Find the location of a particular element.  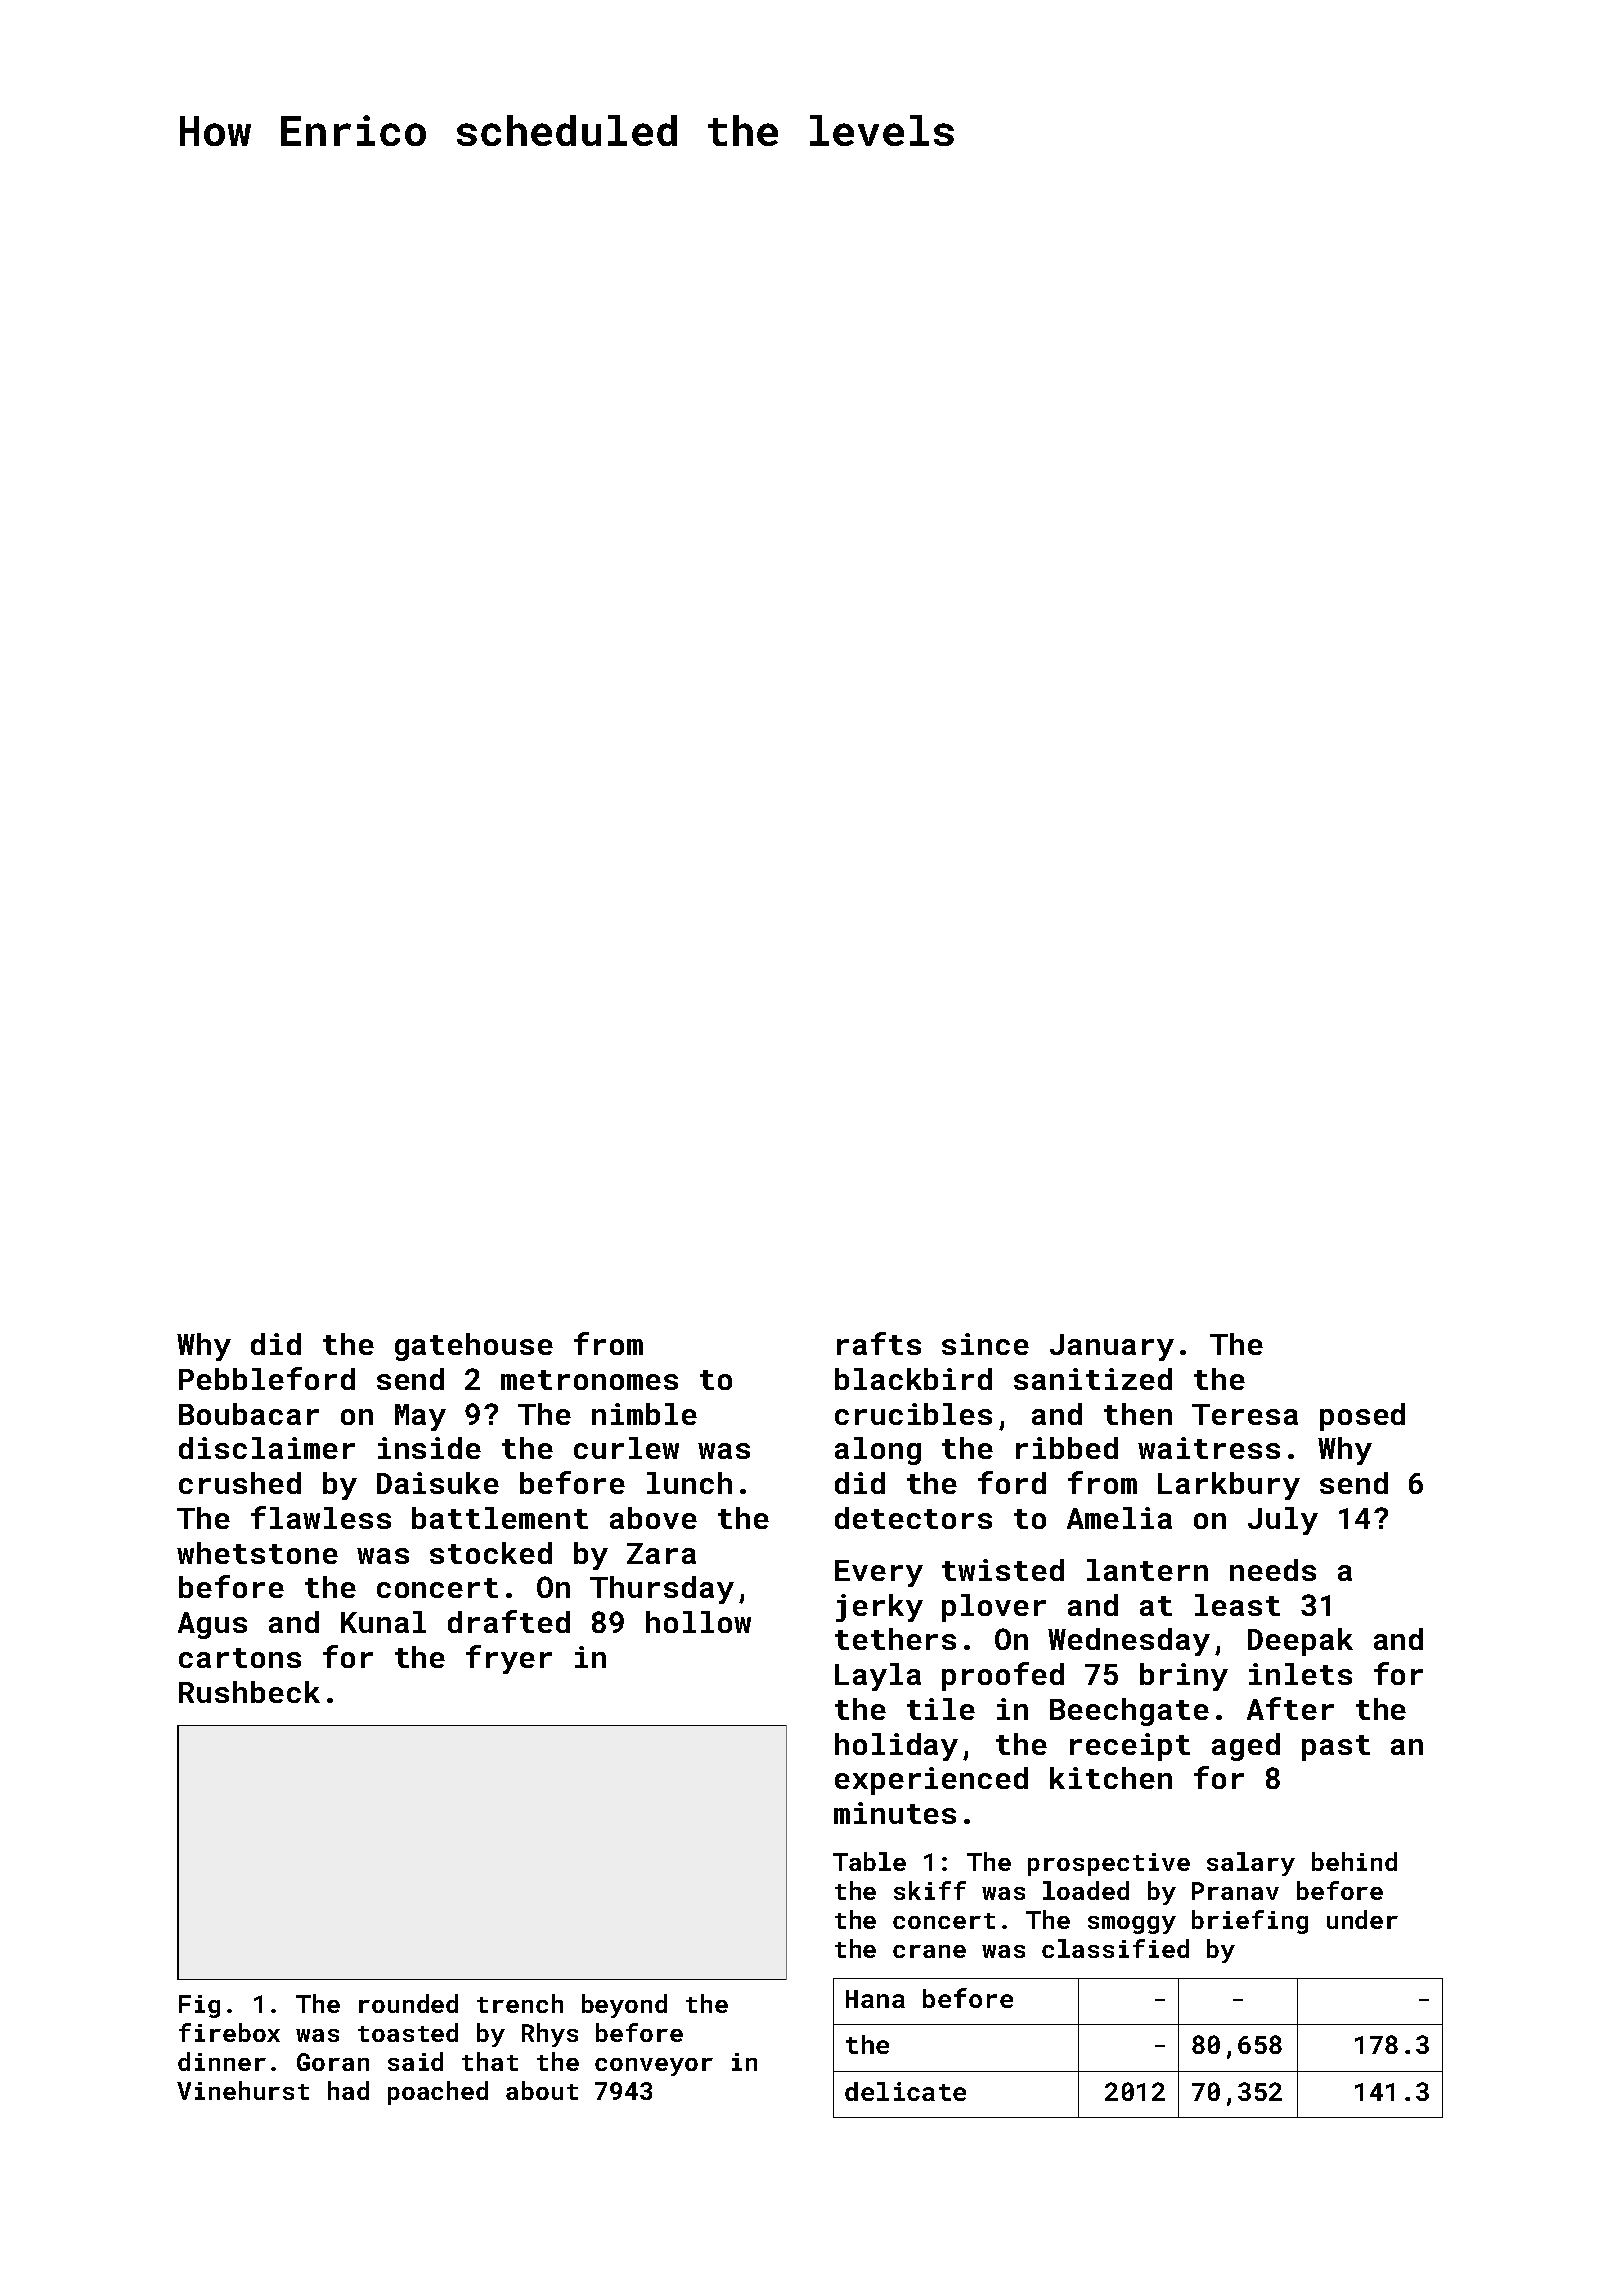

rounded is located at coordinates (408, 2003).
